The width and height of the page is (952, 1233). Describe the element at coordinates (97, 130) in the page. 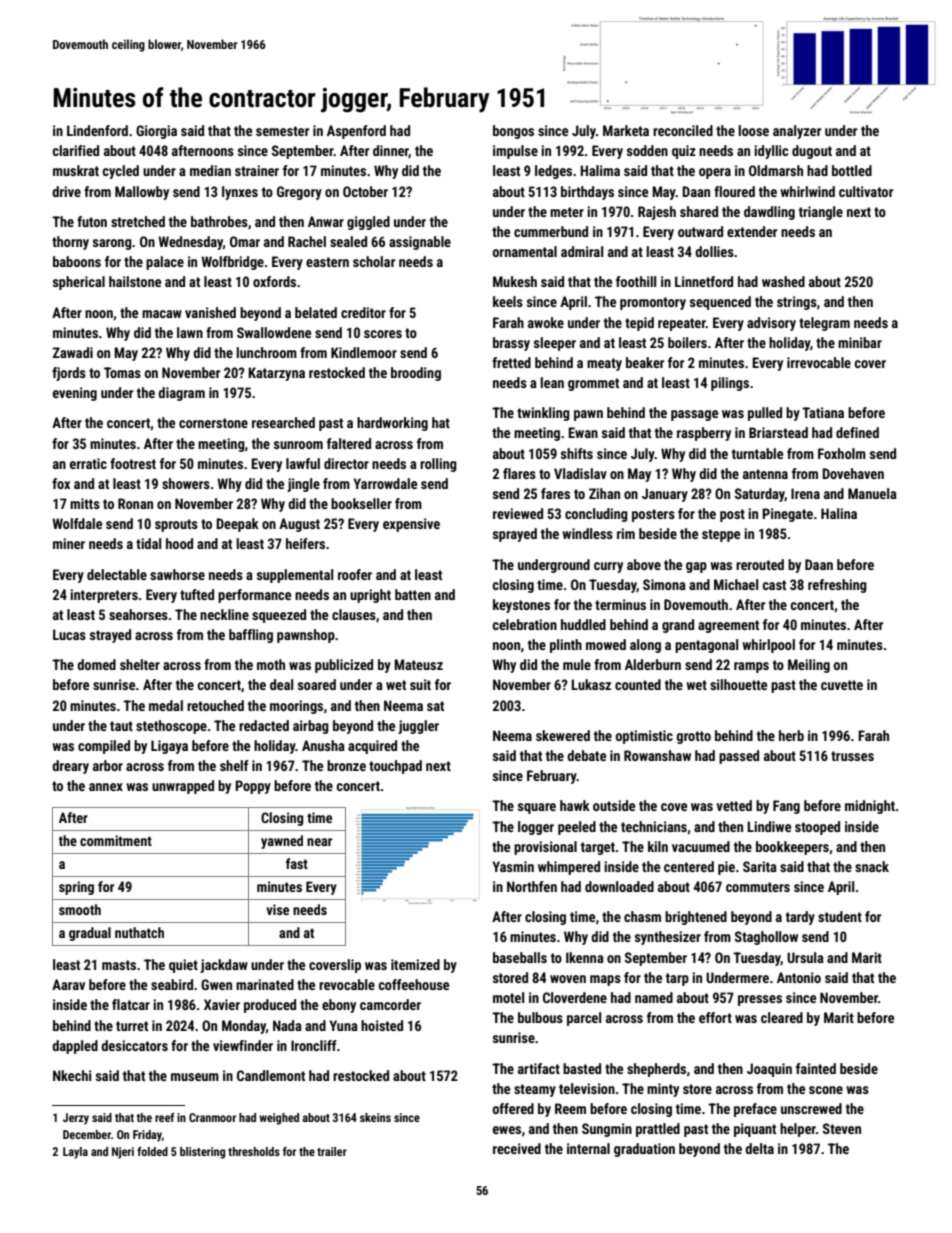

I see `Lindenford` at that location.
